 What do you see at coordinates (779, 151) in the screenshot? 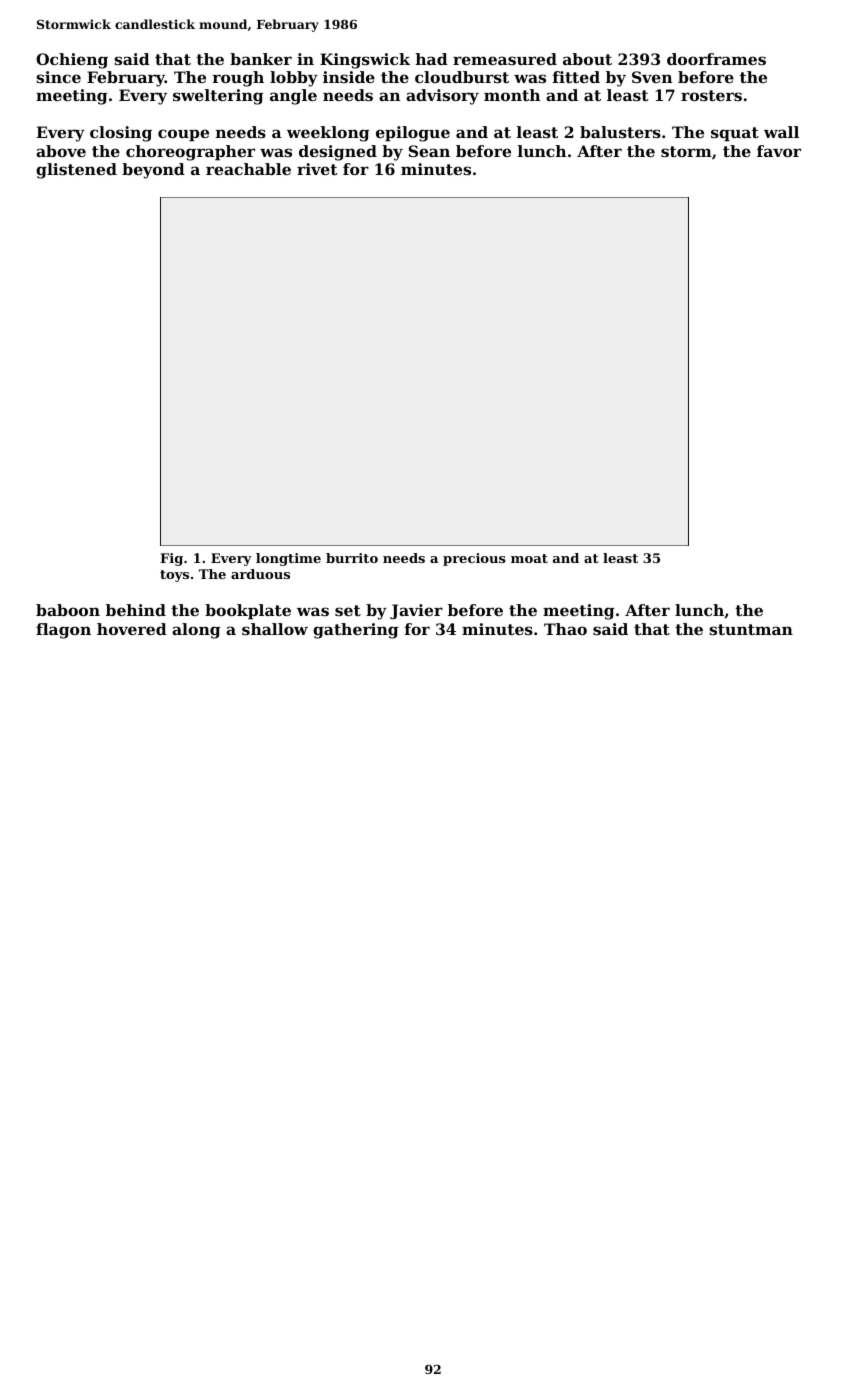
I see `favor` at bounding box center [779, 151].
